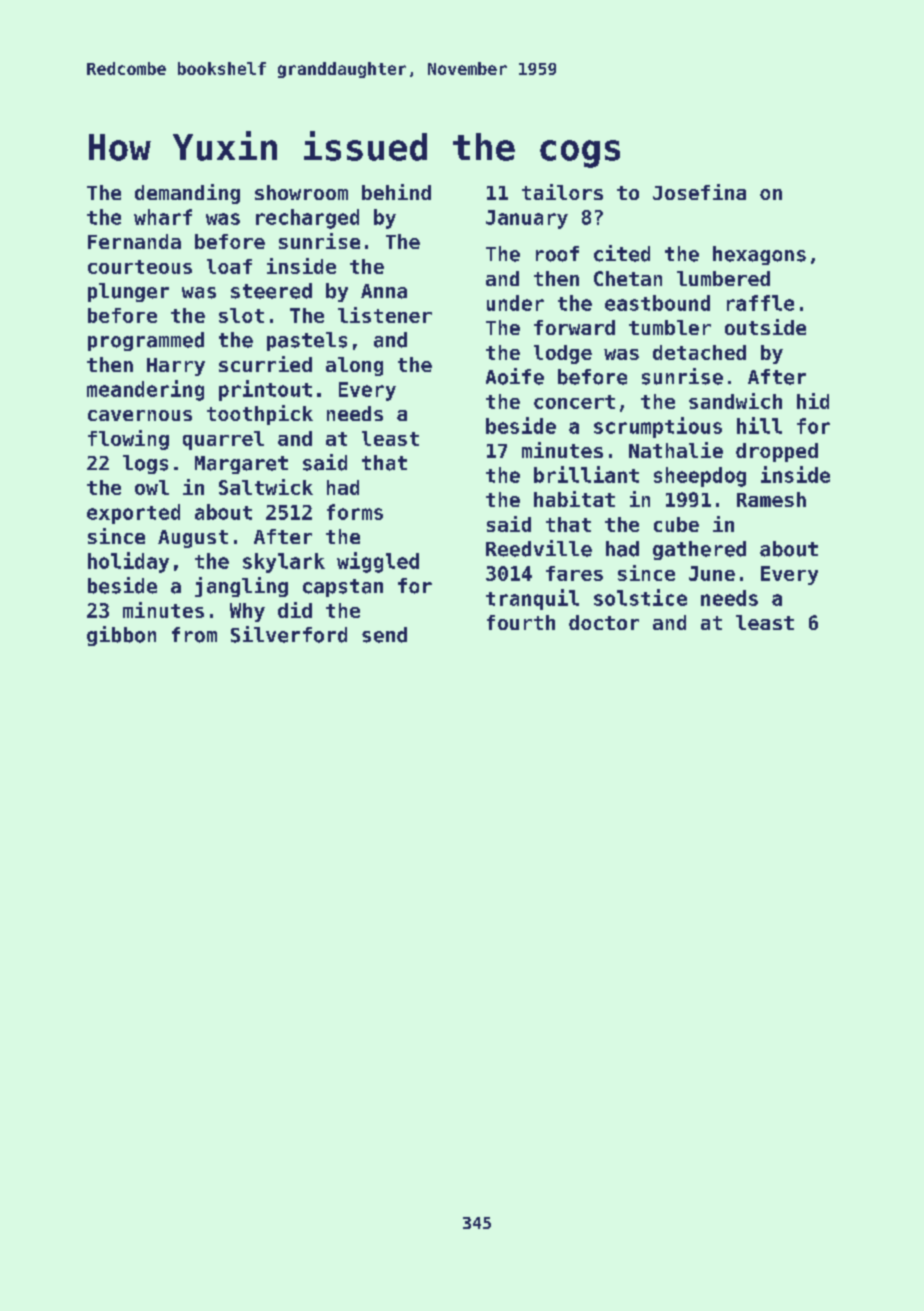  I want to click on Nathalie, so click(676, 450).
